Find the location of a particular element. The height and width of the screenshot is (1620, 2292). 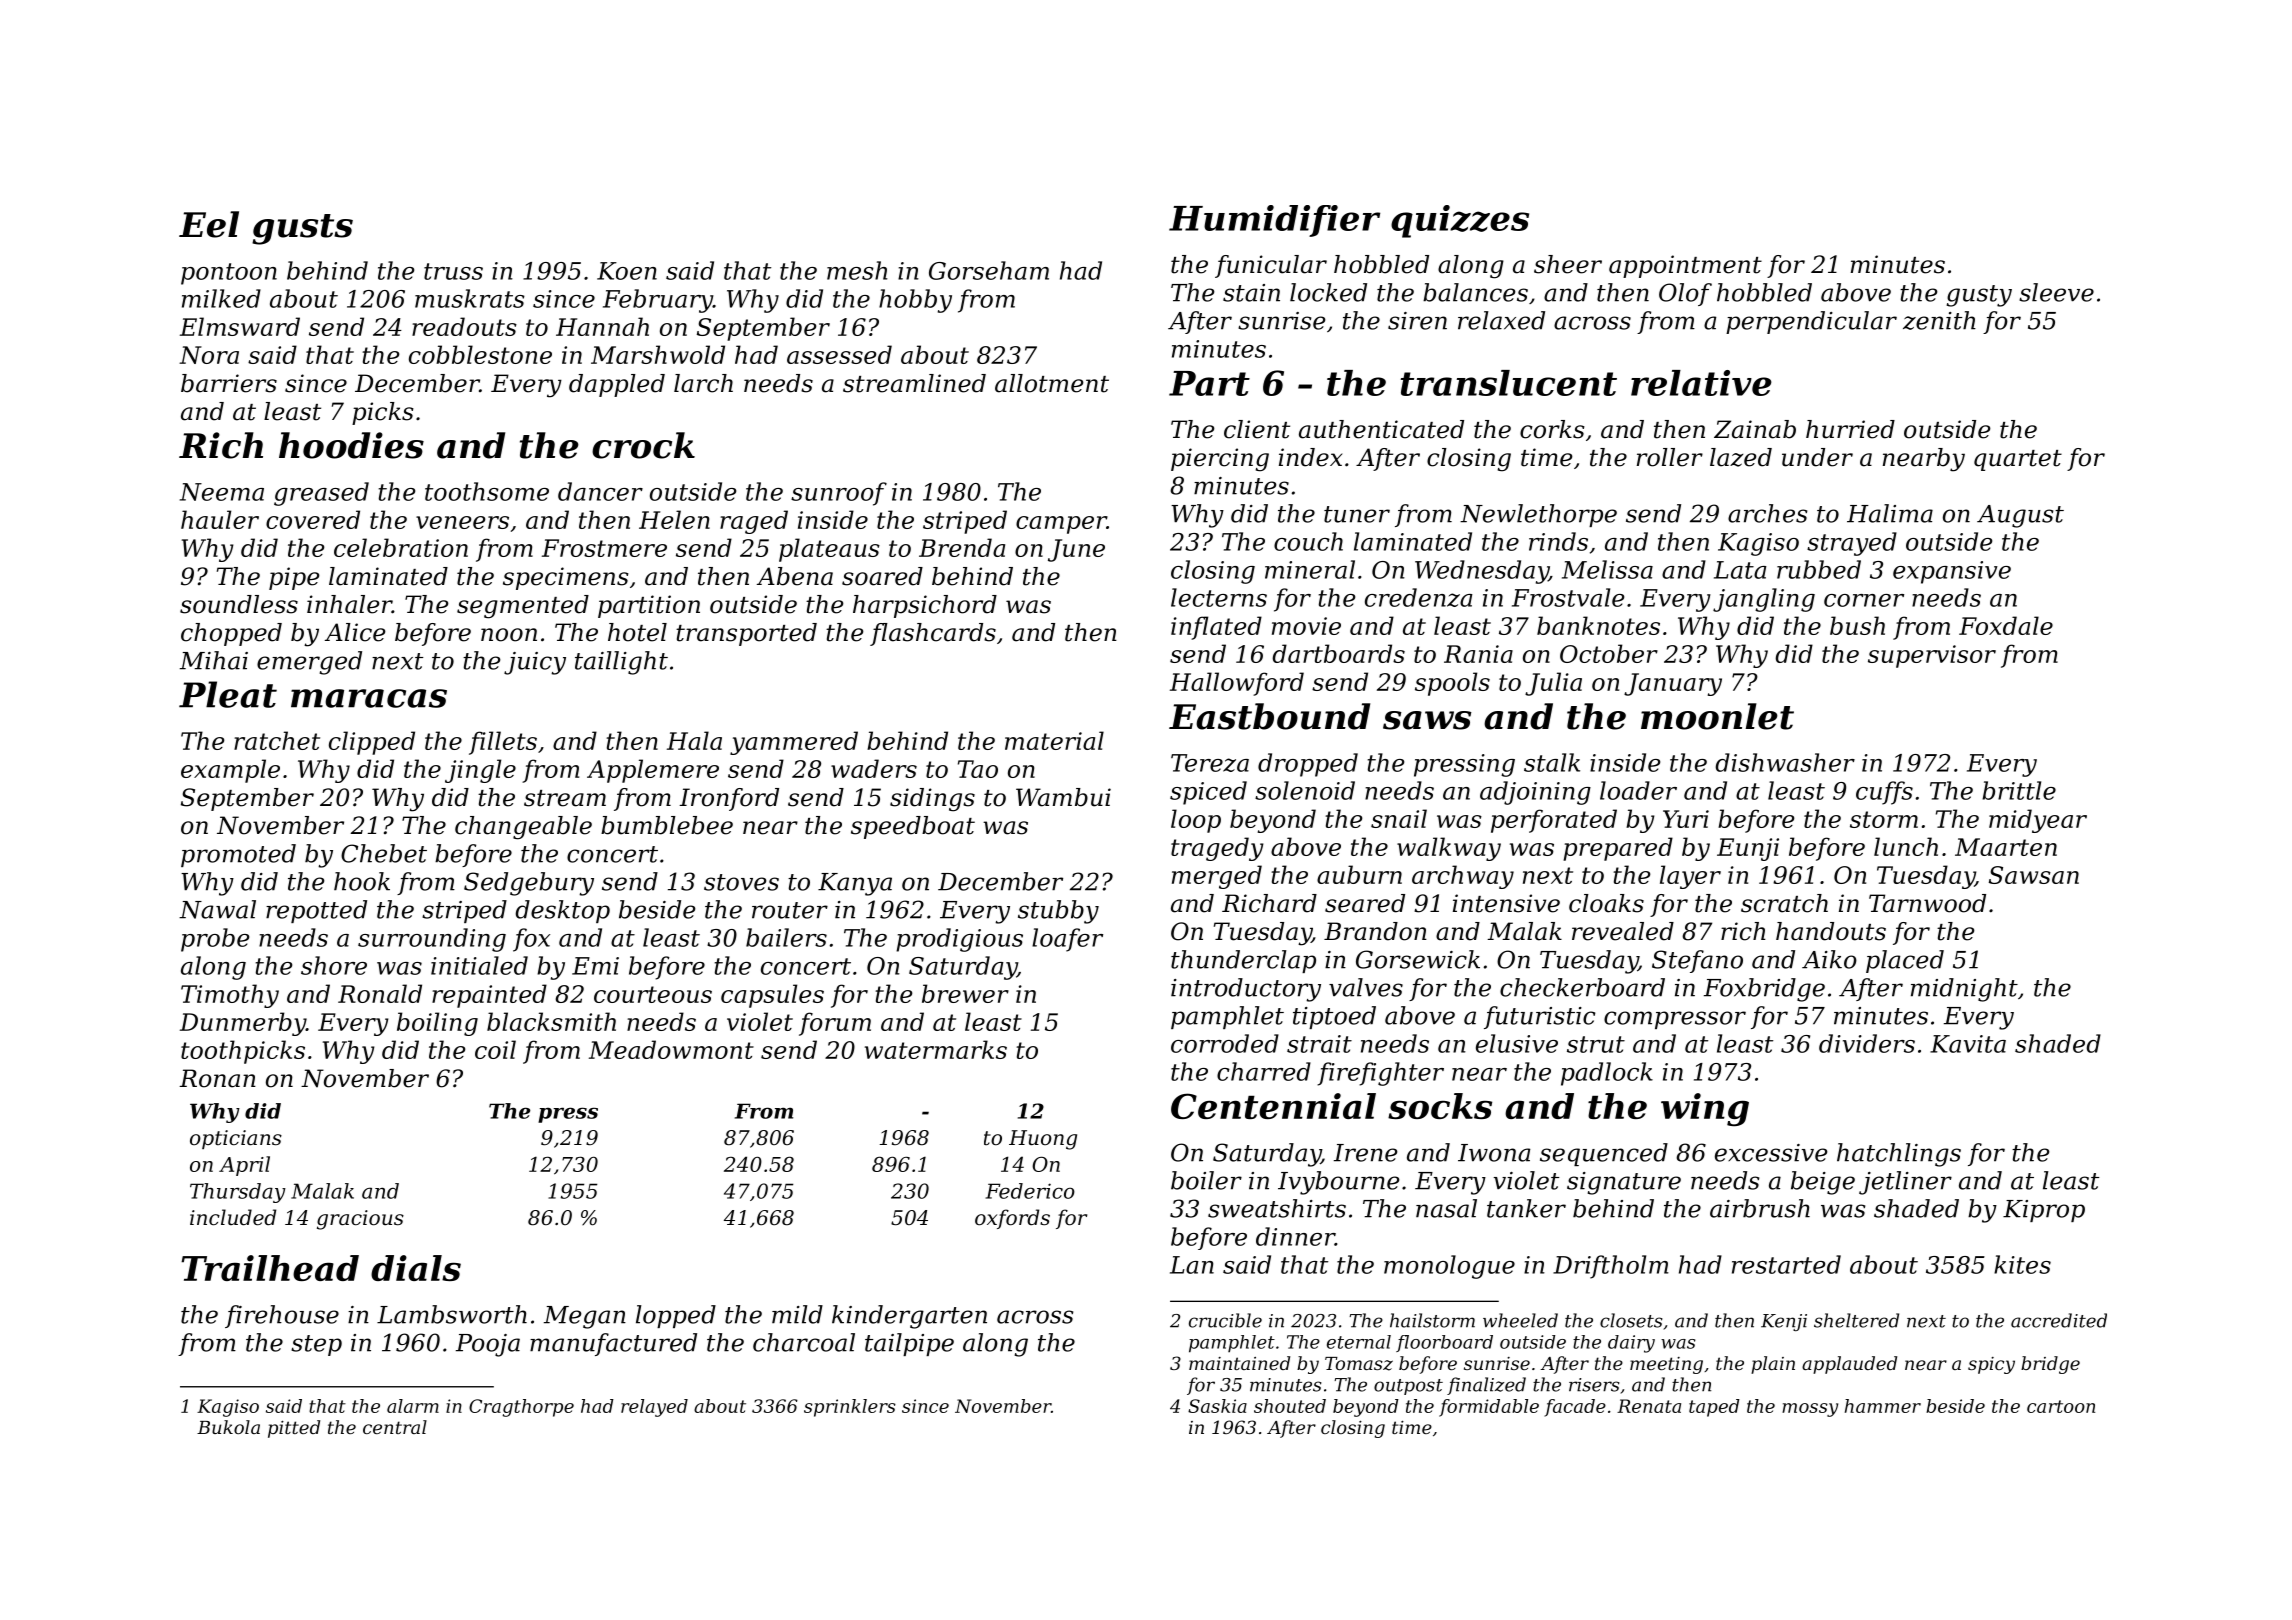

Bukola is located at coordinates (228, 1427).
